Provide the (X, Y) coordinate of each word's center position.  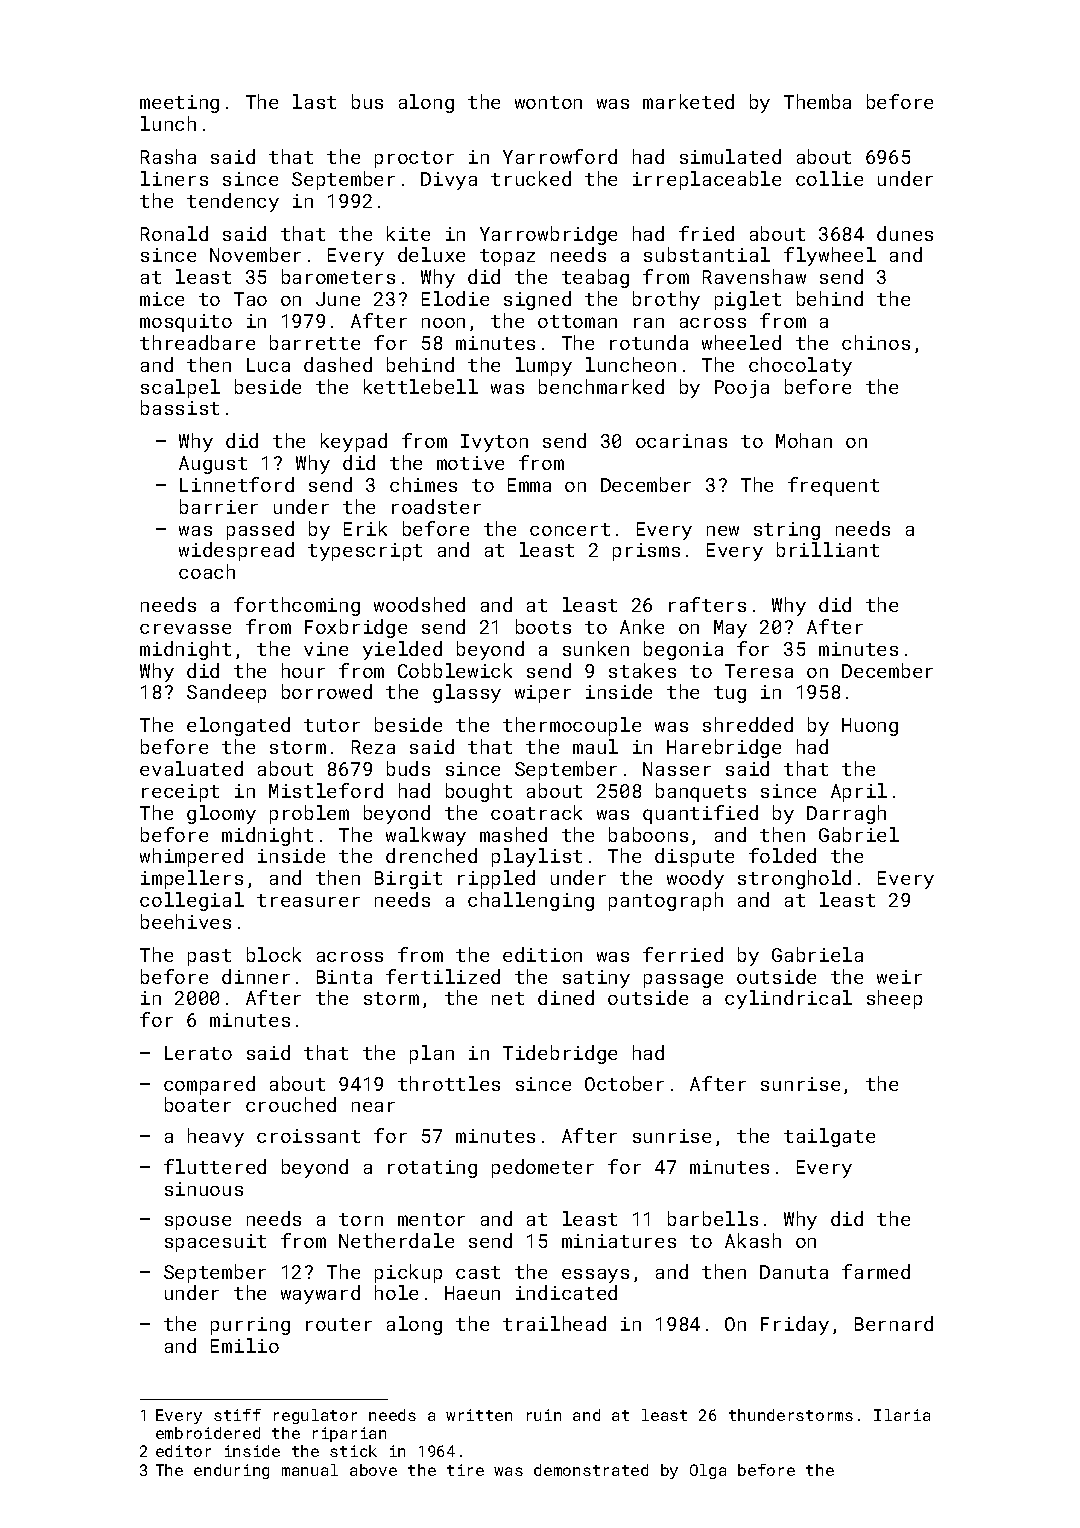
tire (465, 1470)
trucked (531, 178)
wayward (320, 1294)
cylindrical (788, 999)
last (314, 101)
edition (542, 954)
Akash (753, 1240)
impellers (192, 879)
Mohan (804, 440)
